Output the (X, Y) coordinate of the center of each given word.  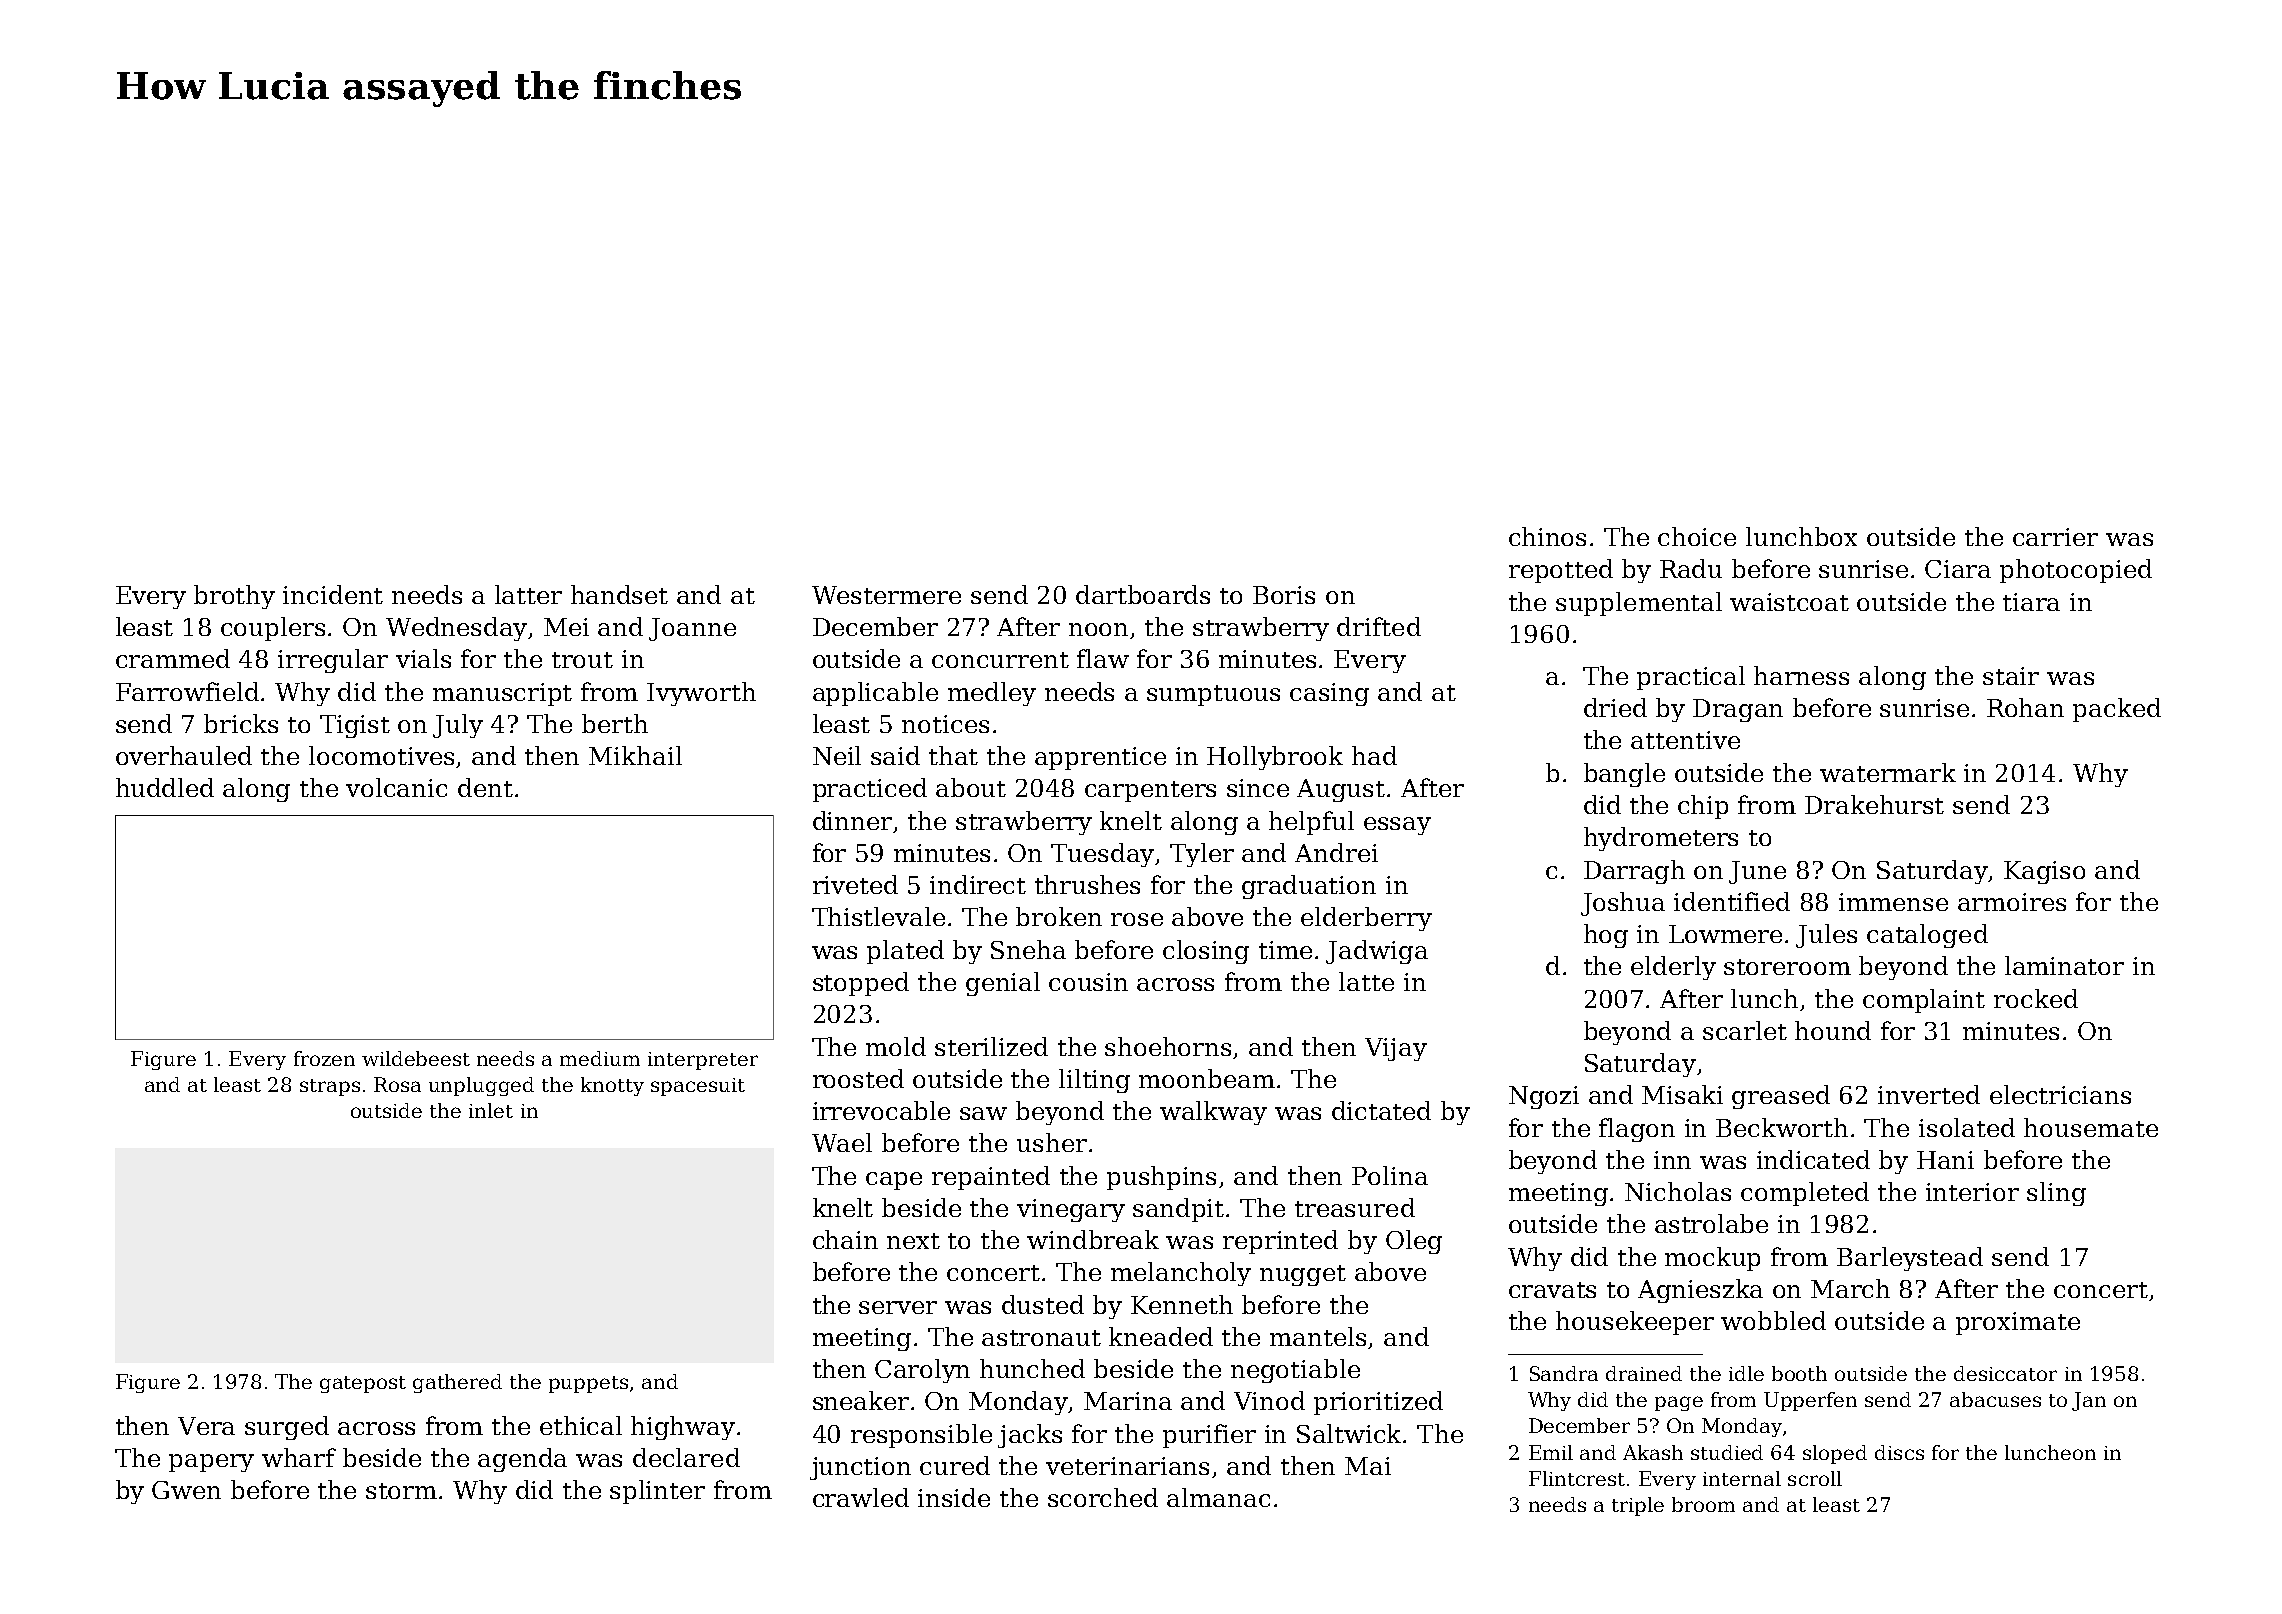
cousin (1088, 982)
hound (1833, 1030)
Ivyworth (701, 694)
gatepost (363, 1384)
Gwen (186, 1490)
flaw (1103, 658)
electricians (2060, 1094)
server (898, 1307)
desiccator (2005, 1373)
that (953, 755)
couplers (273, 629)
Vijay (1396, 1049)
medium (600, 1058)
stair (2011, 676)
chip (1703, 807)
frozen (324, 1058)
